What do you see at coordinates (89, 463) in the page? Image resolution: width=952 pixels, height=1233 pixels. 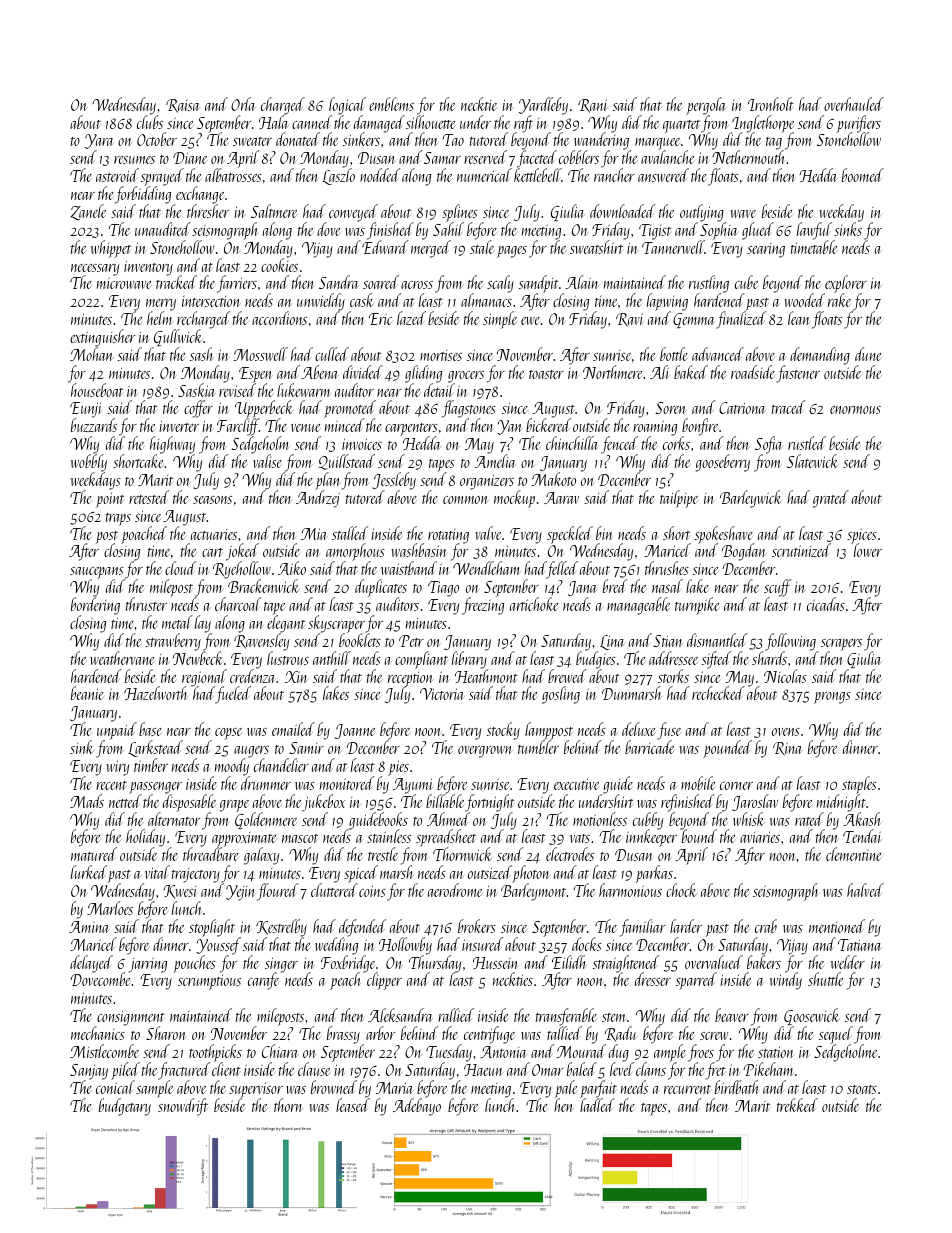 I see `wobbly` at bounding box center [89, 463].
